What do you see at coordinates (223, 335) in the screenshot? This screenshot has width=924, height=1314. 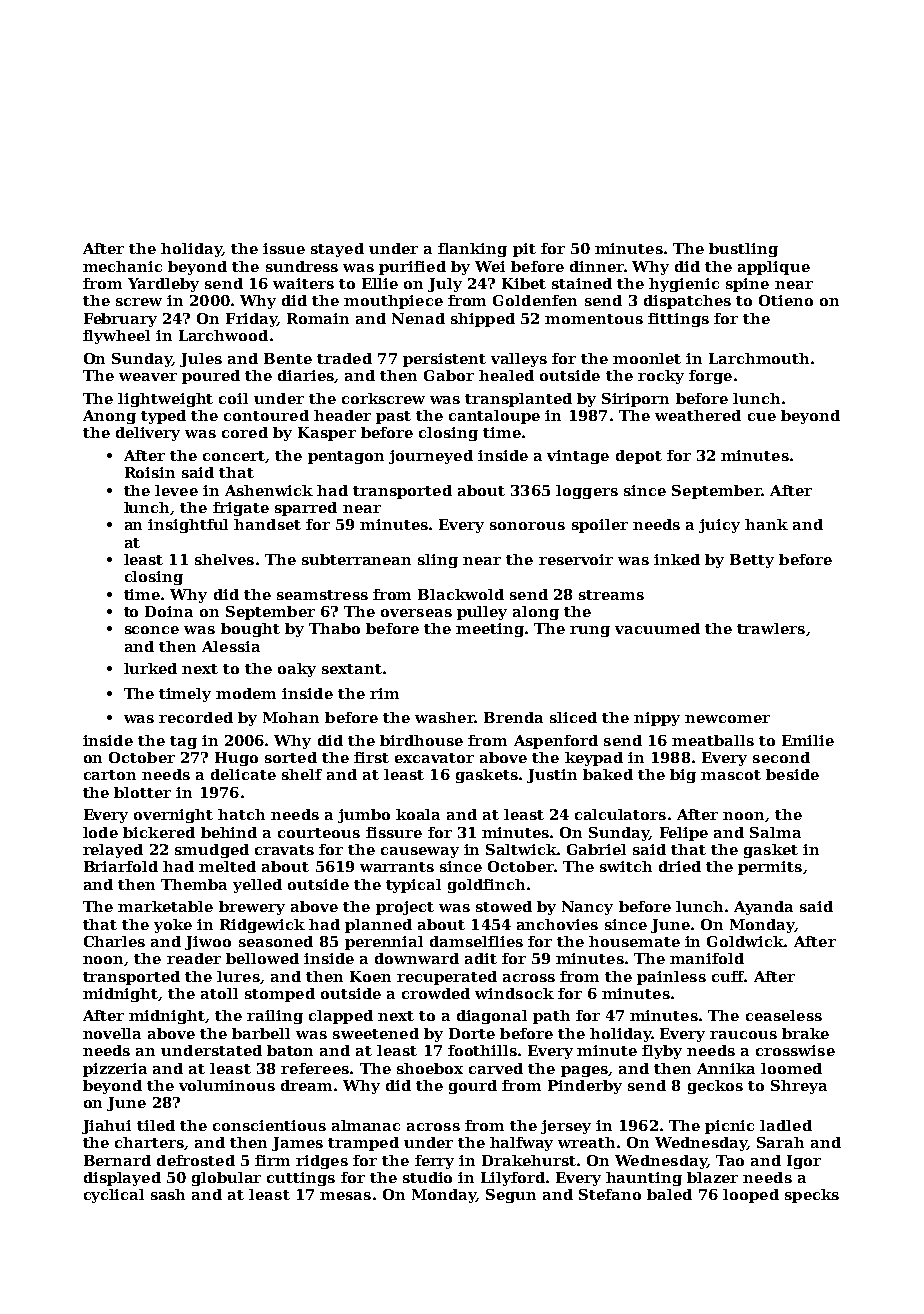 I see `Larchwood` at bounding box center [223, 335].
